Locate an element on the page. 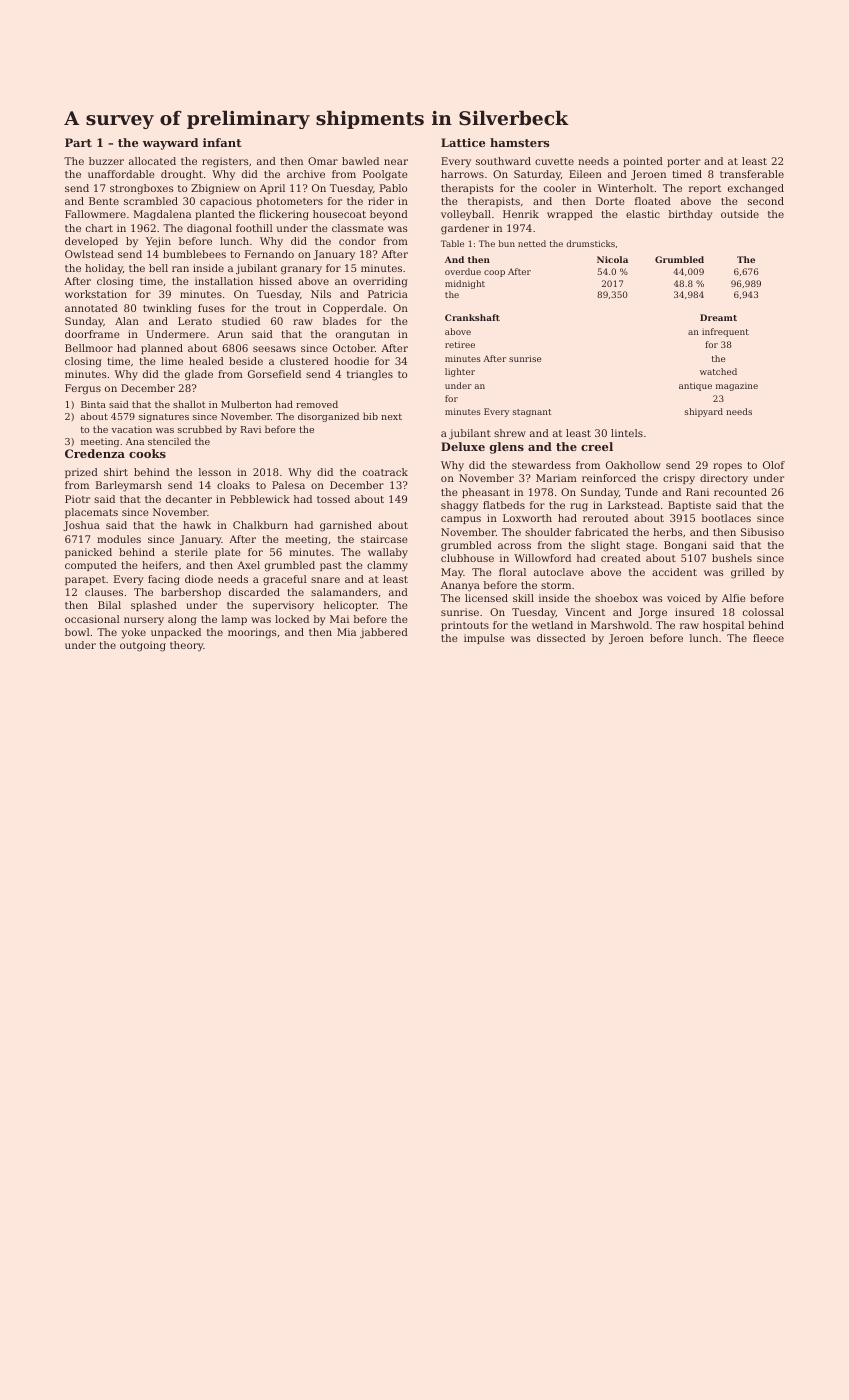  across is located at coordinates (514, 546).
